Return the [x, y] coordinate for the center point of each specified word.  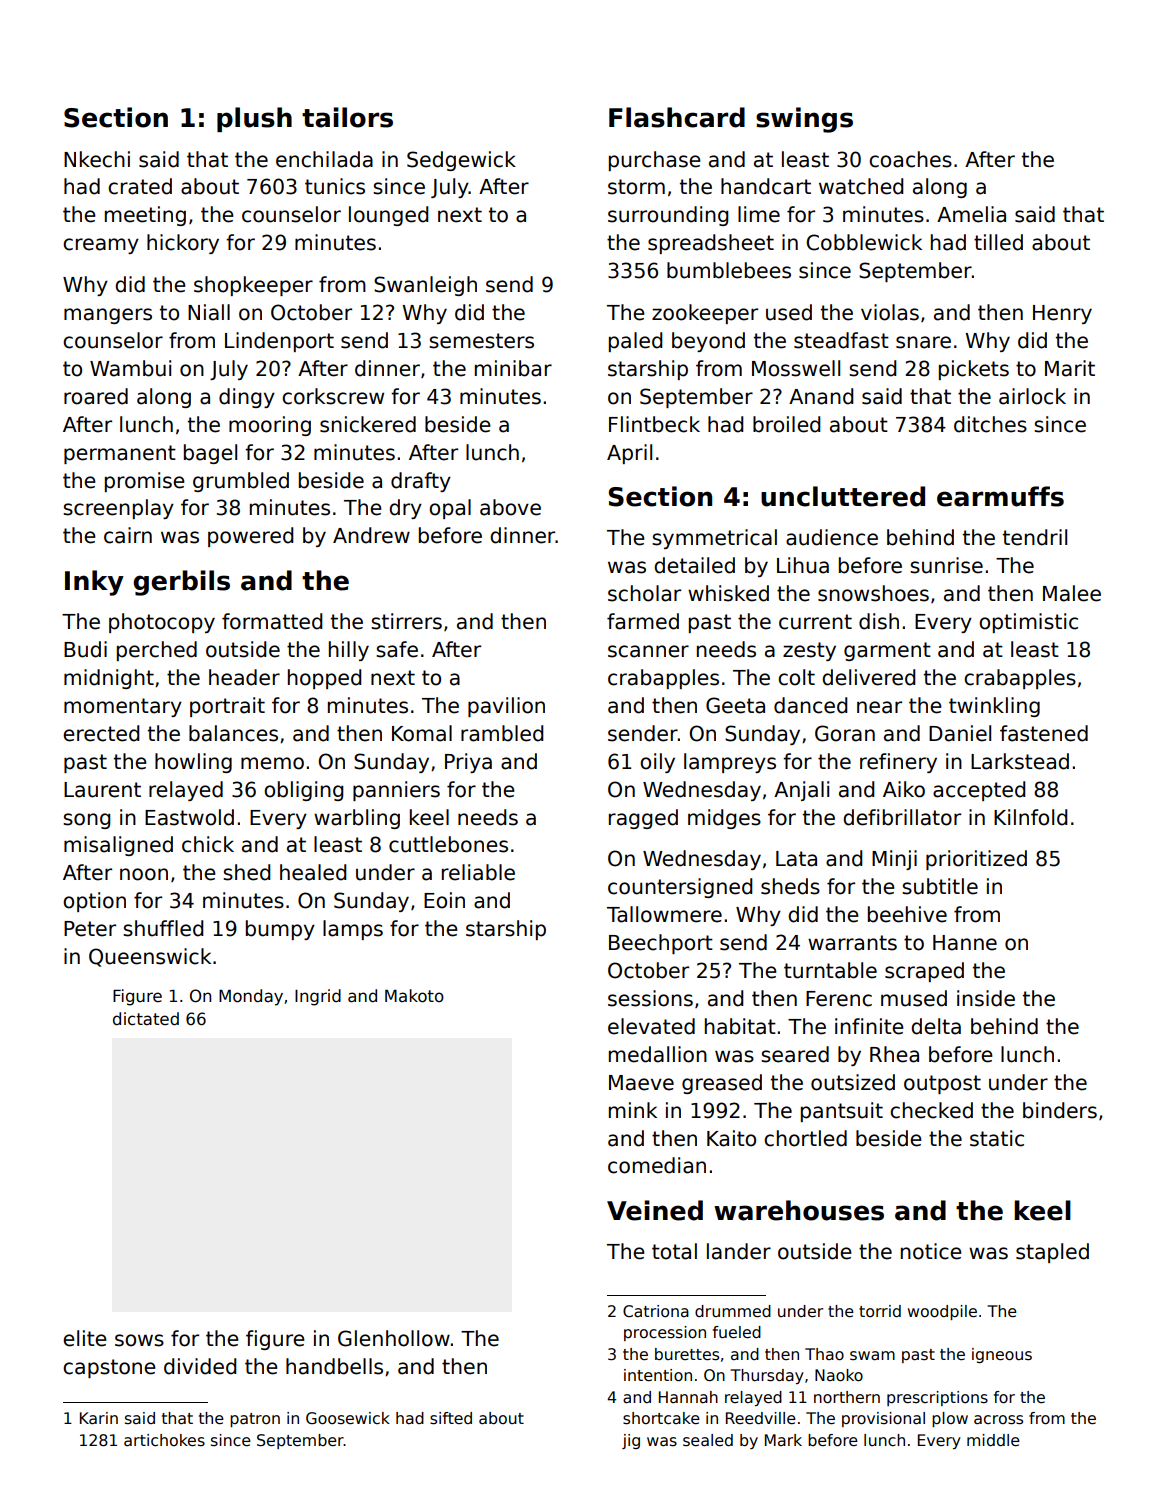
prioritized [976, 860]
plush [254, 119]
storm [636, 187]
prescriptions [937, 1398]
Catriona [656, 1311]
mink [633, 1110]
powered [250, 537]
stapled [1052, 1253]
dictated [146, 1019]
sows [139, 1340]
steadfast [841, 340]
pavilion [506, 707]
